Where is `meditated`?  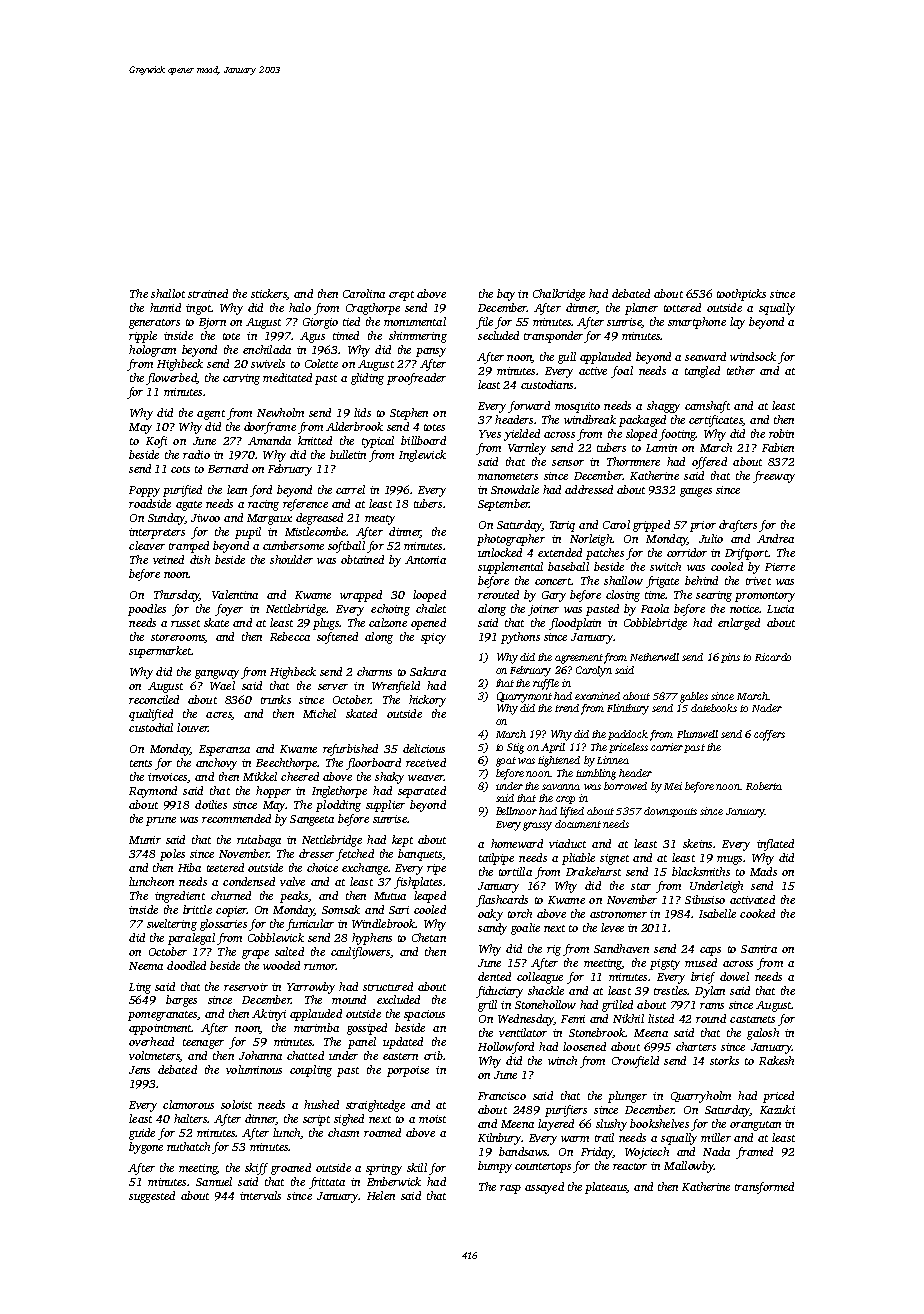
meditated is located at coordinates (287, 377).
